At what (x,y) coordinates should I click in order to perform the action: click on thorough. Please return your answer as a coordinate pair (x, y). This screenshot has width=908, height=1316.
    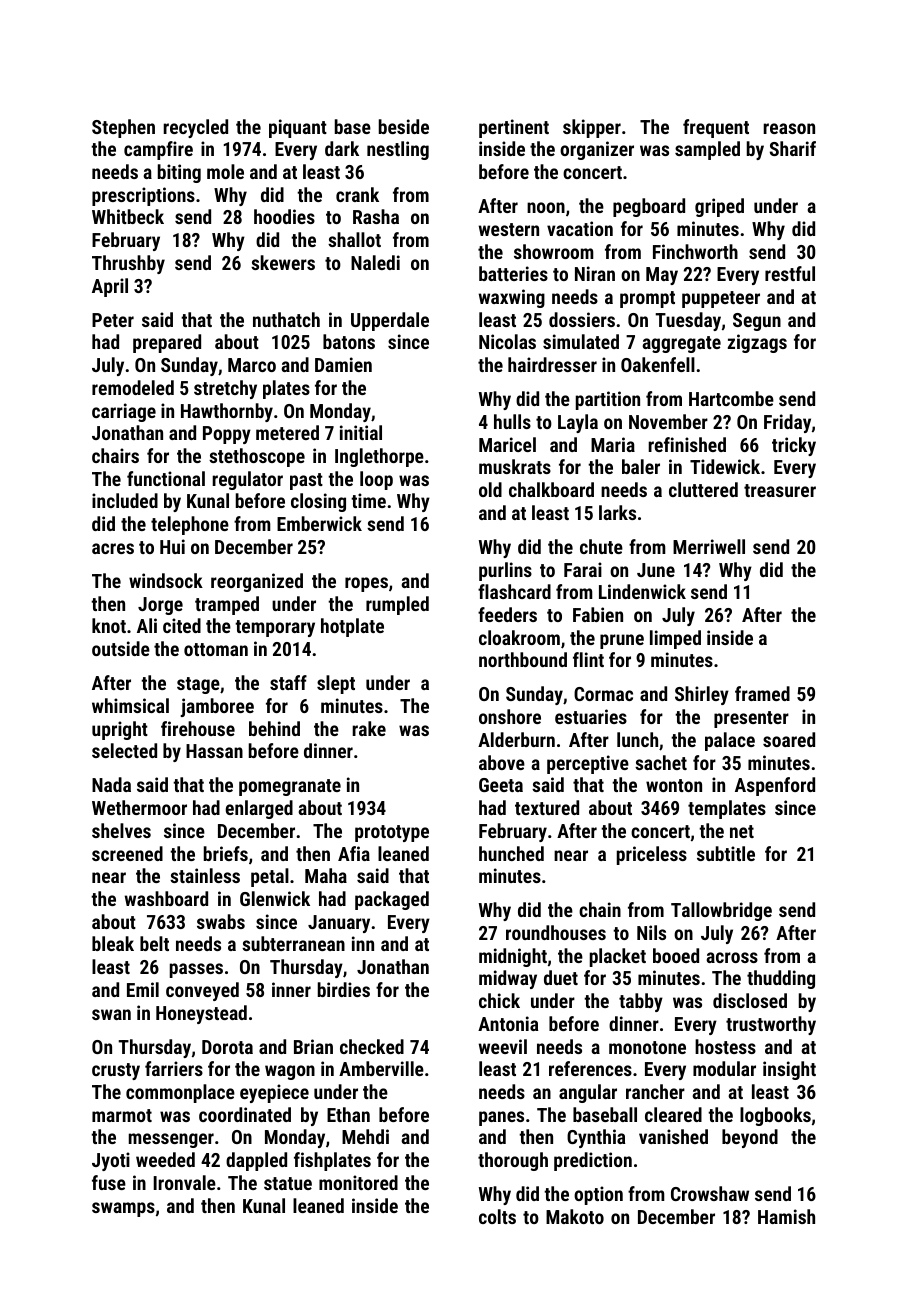
    Looking at the image, I should click on (513, 1161).
